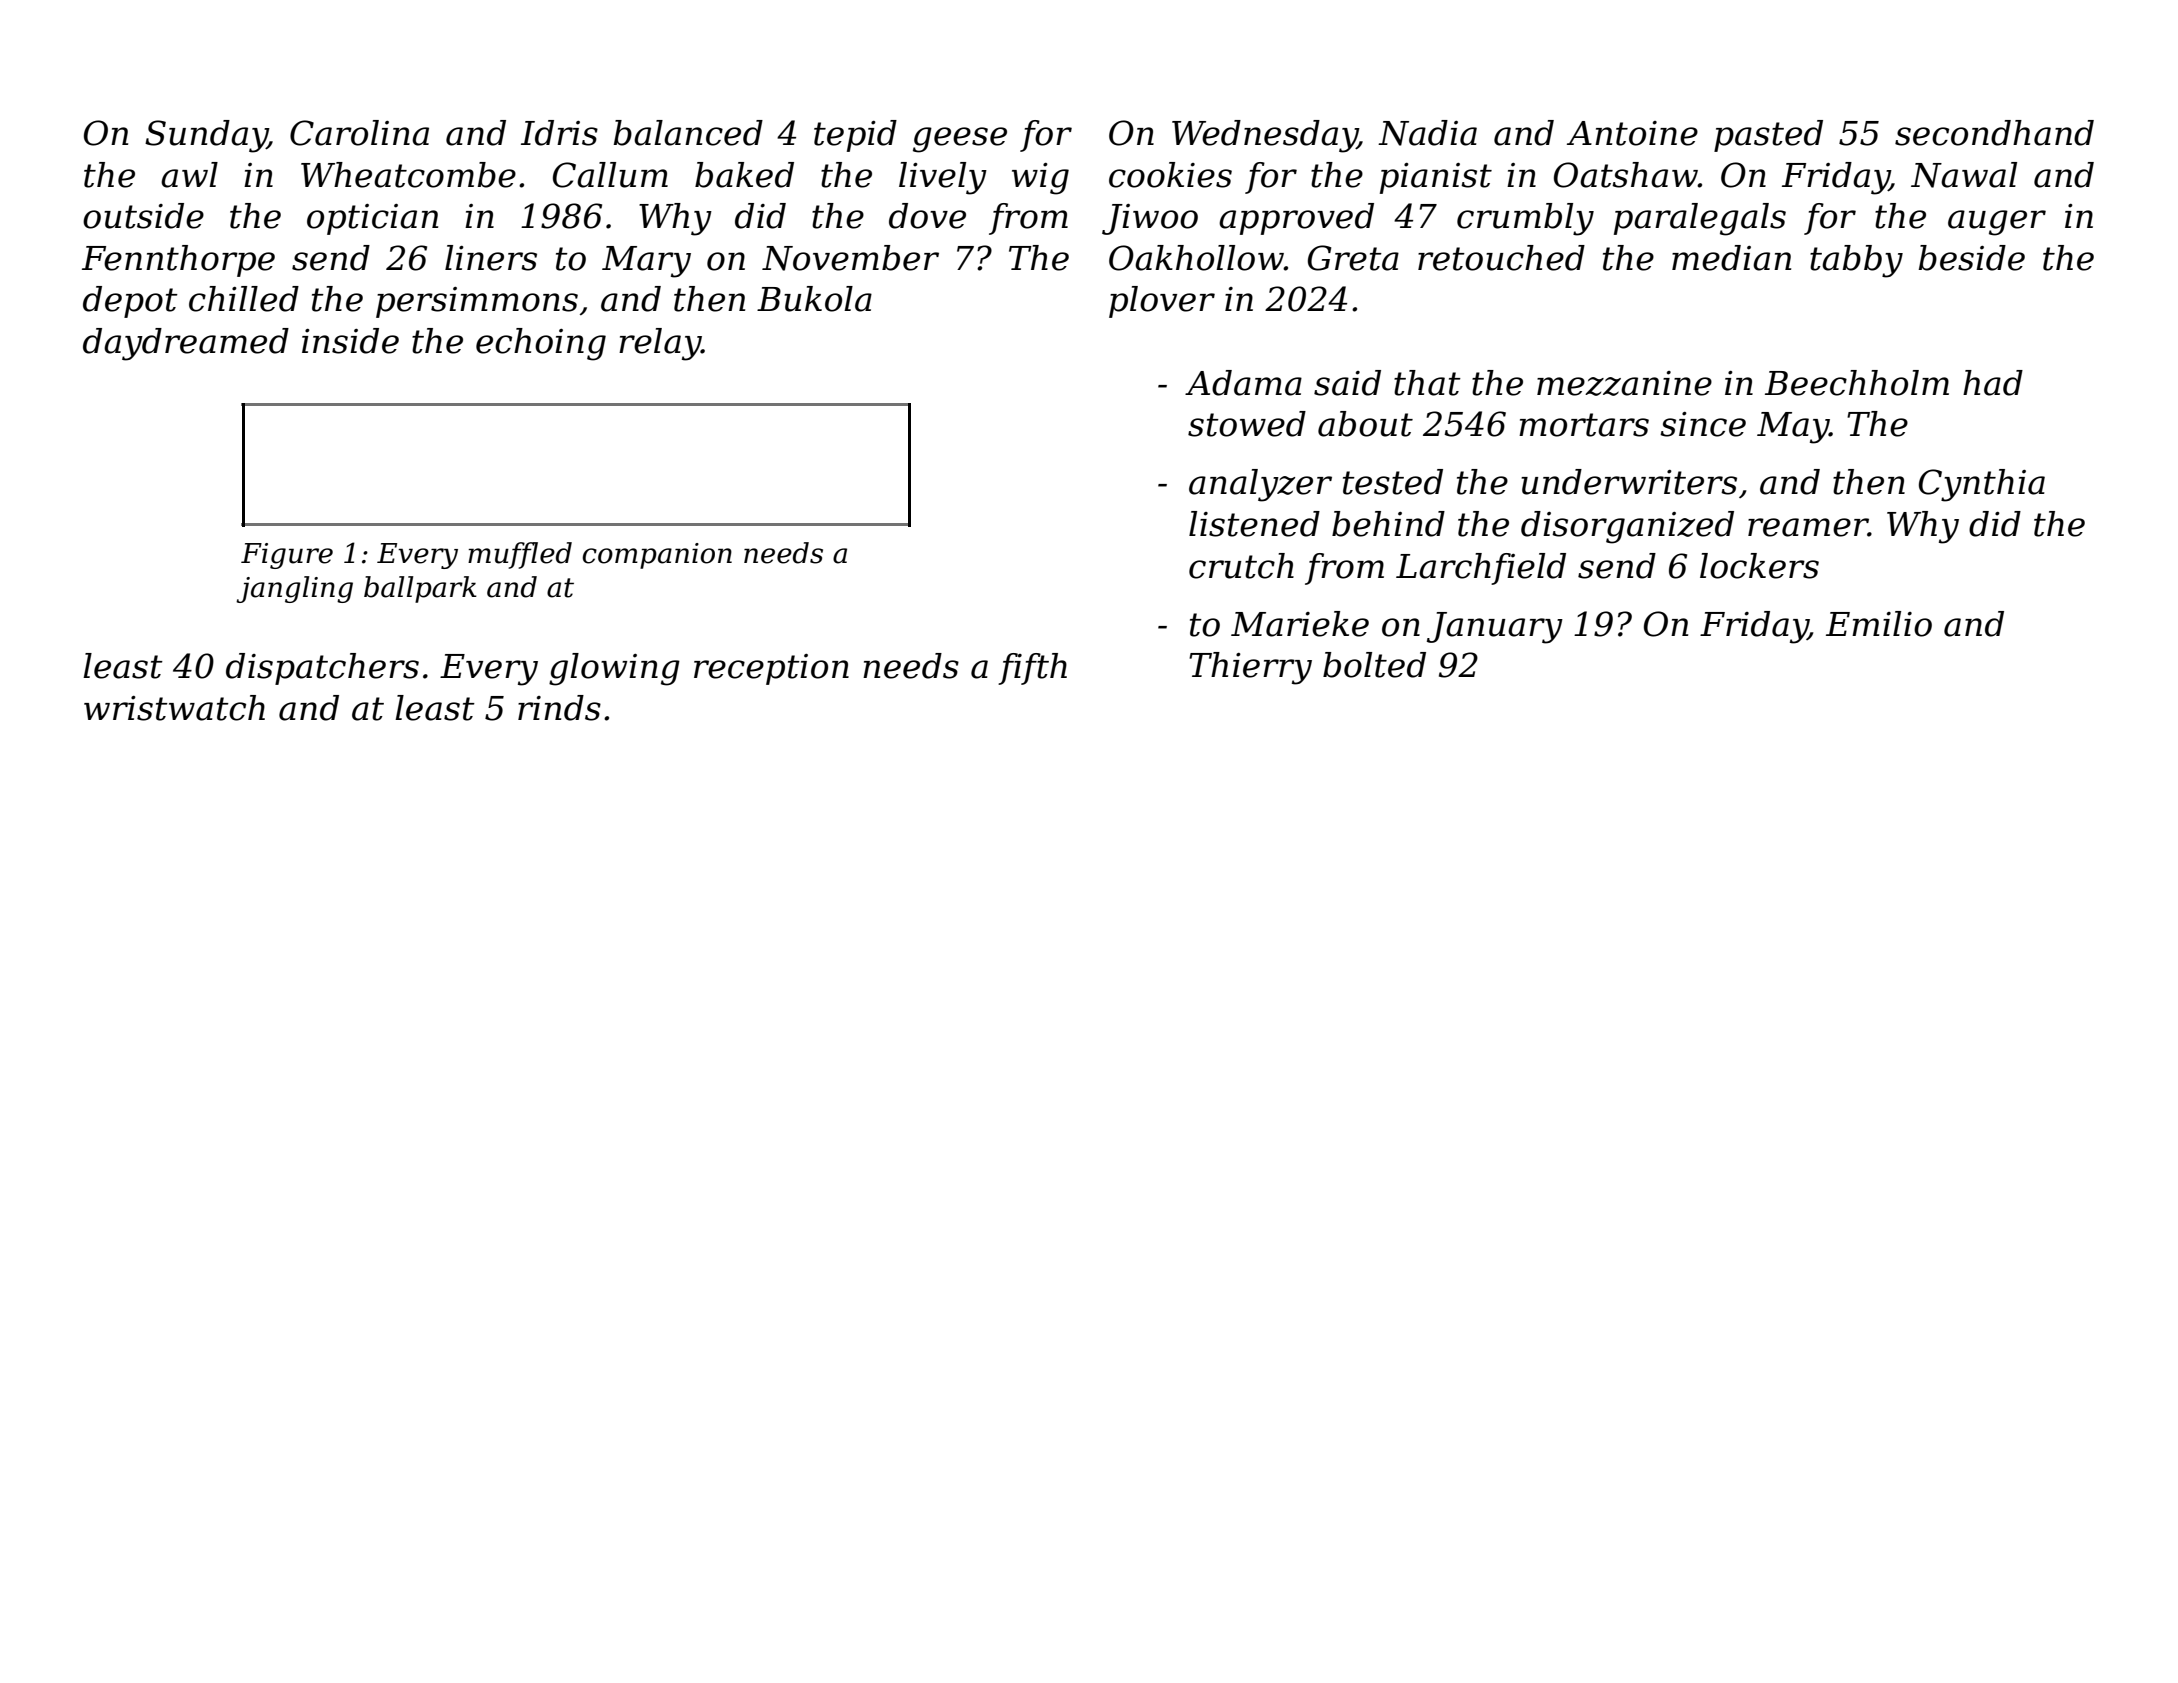 This image has height=1683, width=2178. I want to click on Bukola, so click(814, 299).
